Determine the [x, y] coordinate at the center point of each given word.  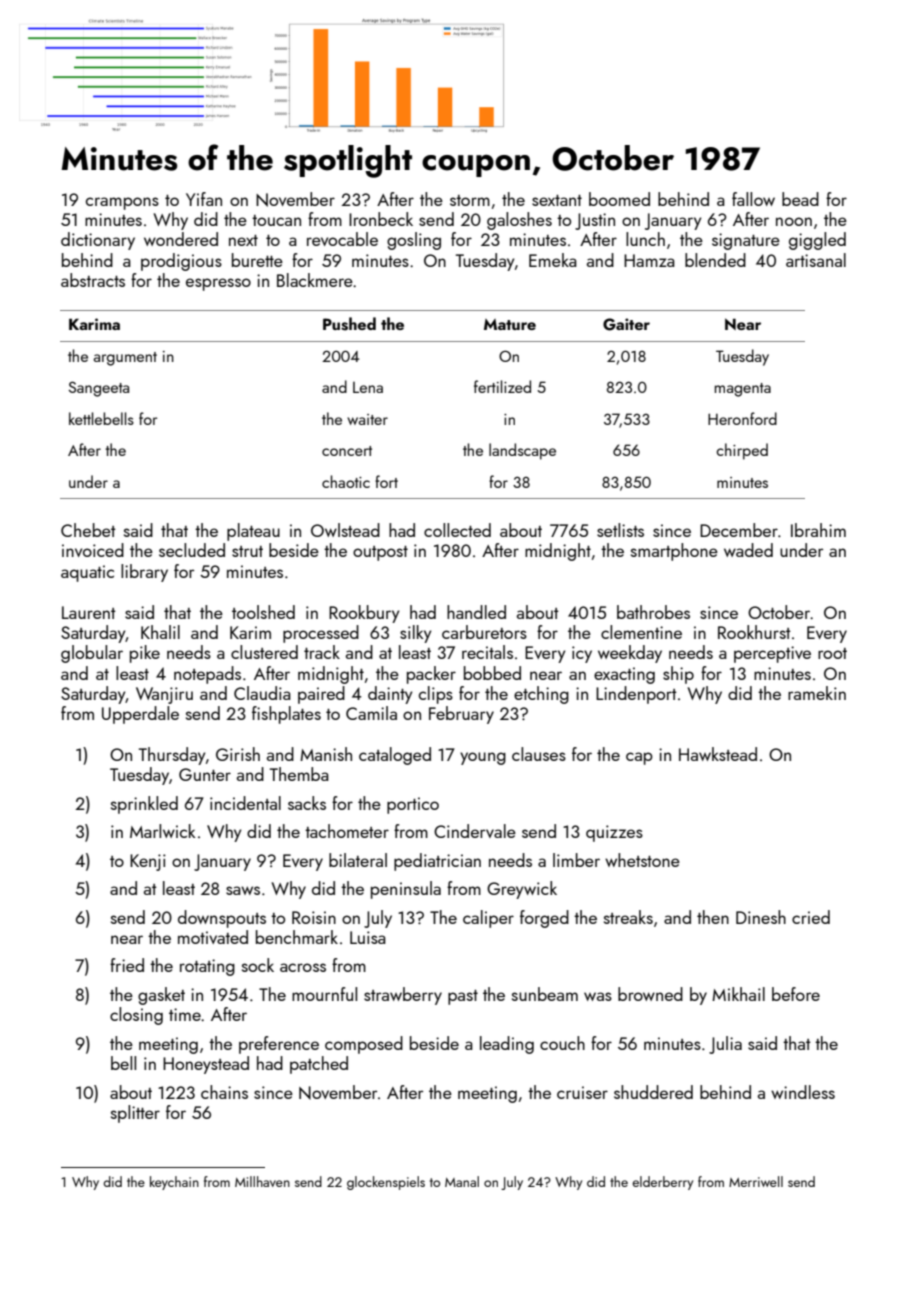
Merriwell [756, 1181]
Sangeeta [98, 389]
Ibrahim [818, 530]
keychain [174, 1183]
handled [476, 612]
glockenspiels [386, 1183]
